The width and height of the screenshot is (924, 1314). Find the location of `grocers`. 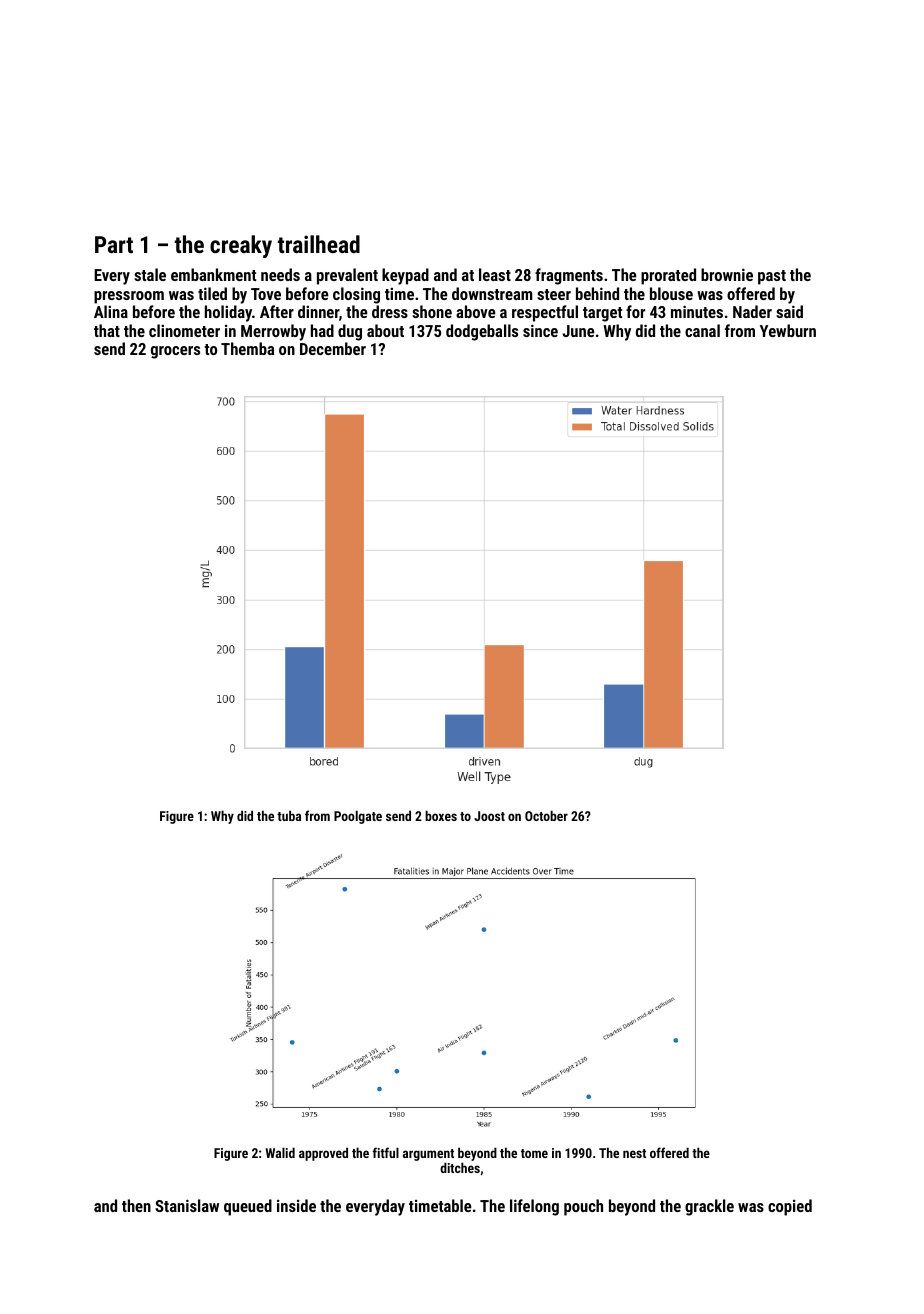

grocers is located at coordinates (175, 352).
